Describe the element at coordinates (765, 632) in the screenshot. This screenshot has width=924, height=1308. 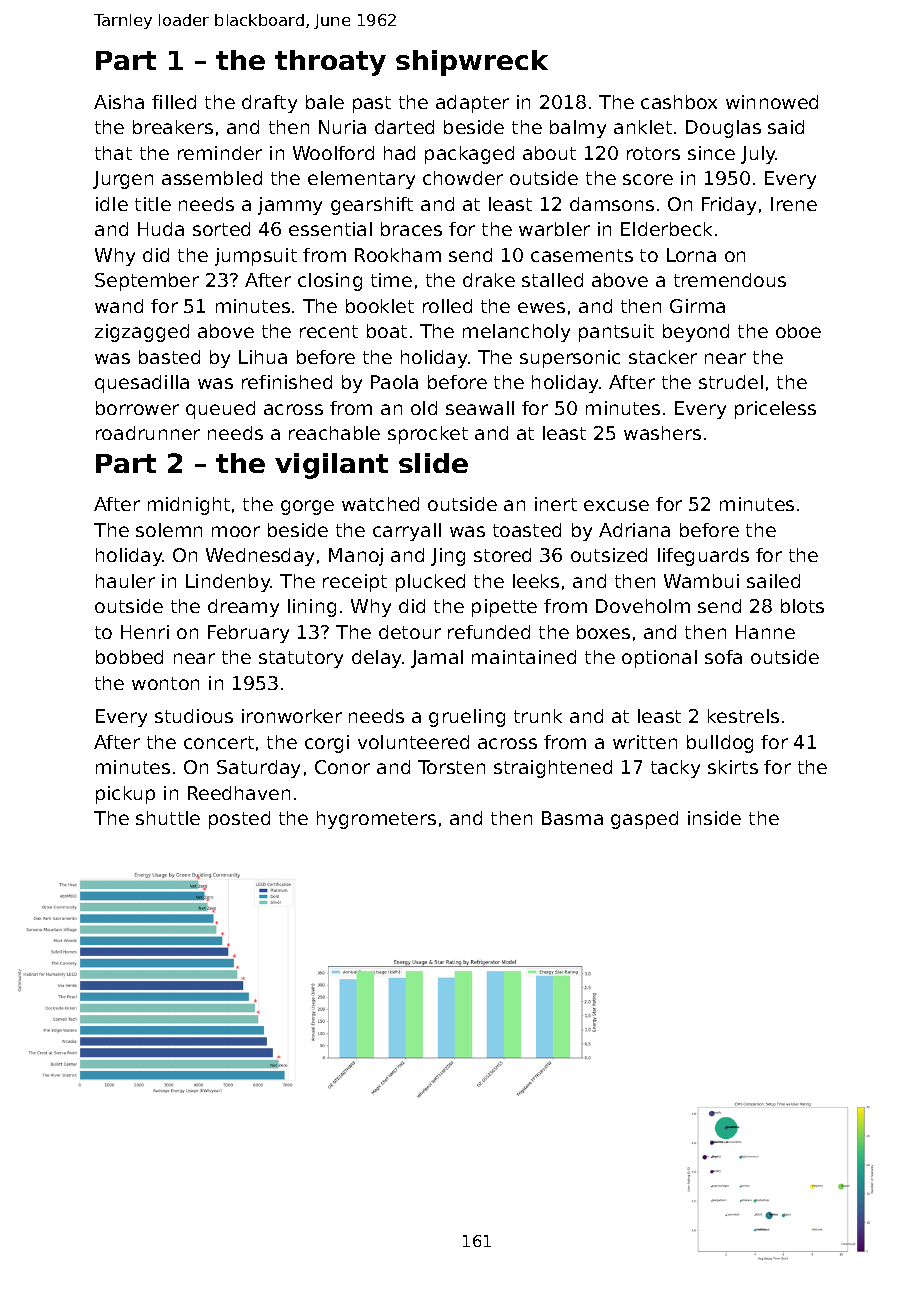
I see `Hanne` at that location.
